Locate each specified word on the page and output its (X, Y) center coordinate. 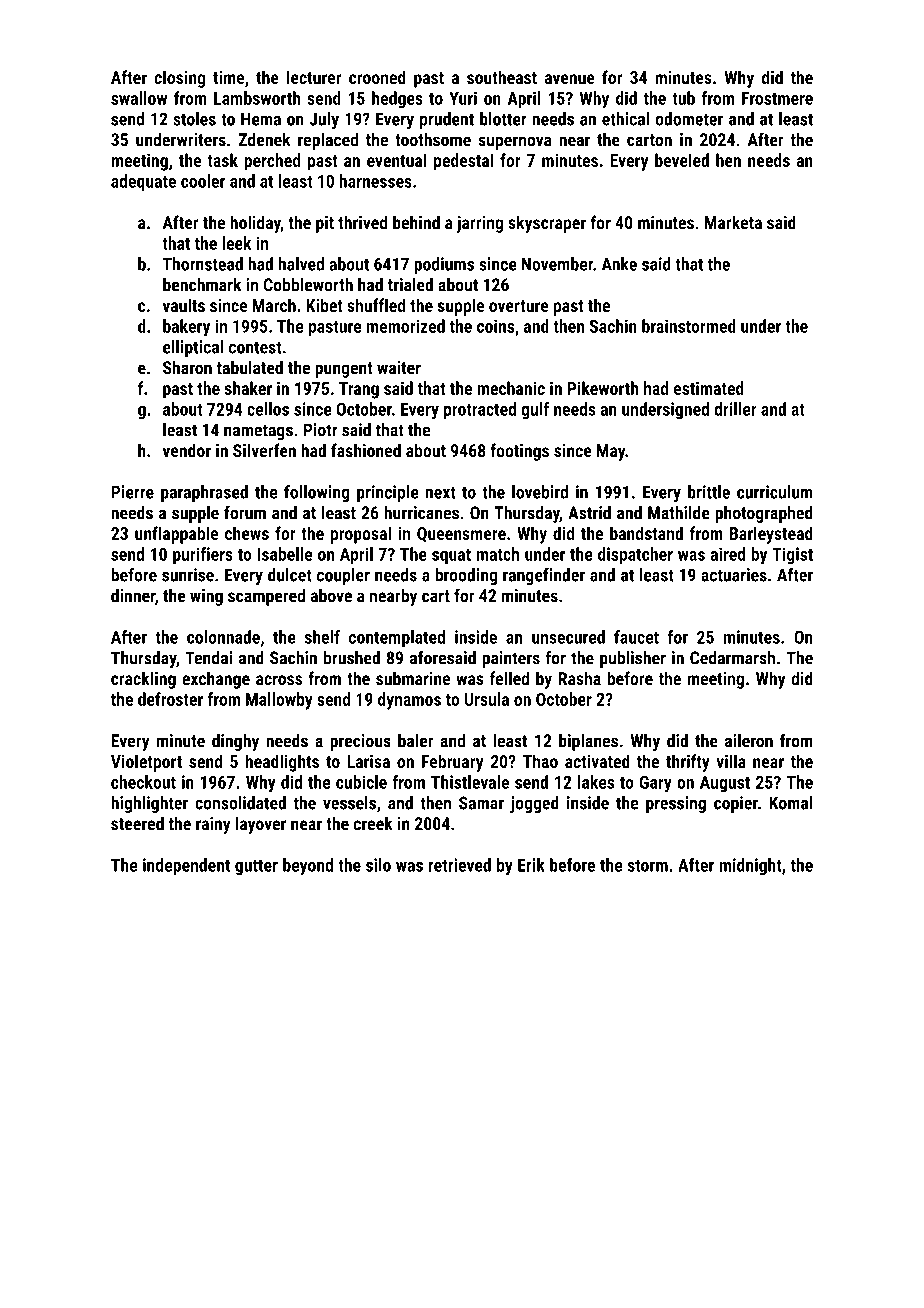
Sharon (187, 367)
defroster (170, 699)
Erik (531, 865)
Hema (261, 119)
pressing (676, 804)
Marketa (733, 222)
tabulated (249, 367)
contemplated (397, 638)
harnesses (376, 181)
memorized (406, 326)
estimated (709, 388)
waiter (399, 368)
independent (186, 866)
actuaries (734, 575)
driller (735, 409)
